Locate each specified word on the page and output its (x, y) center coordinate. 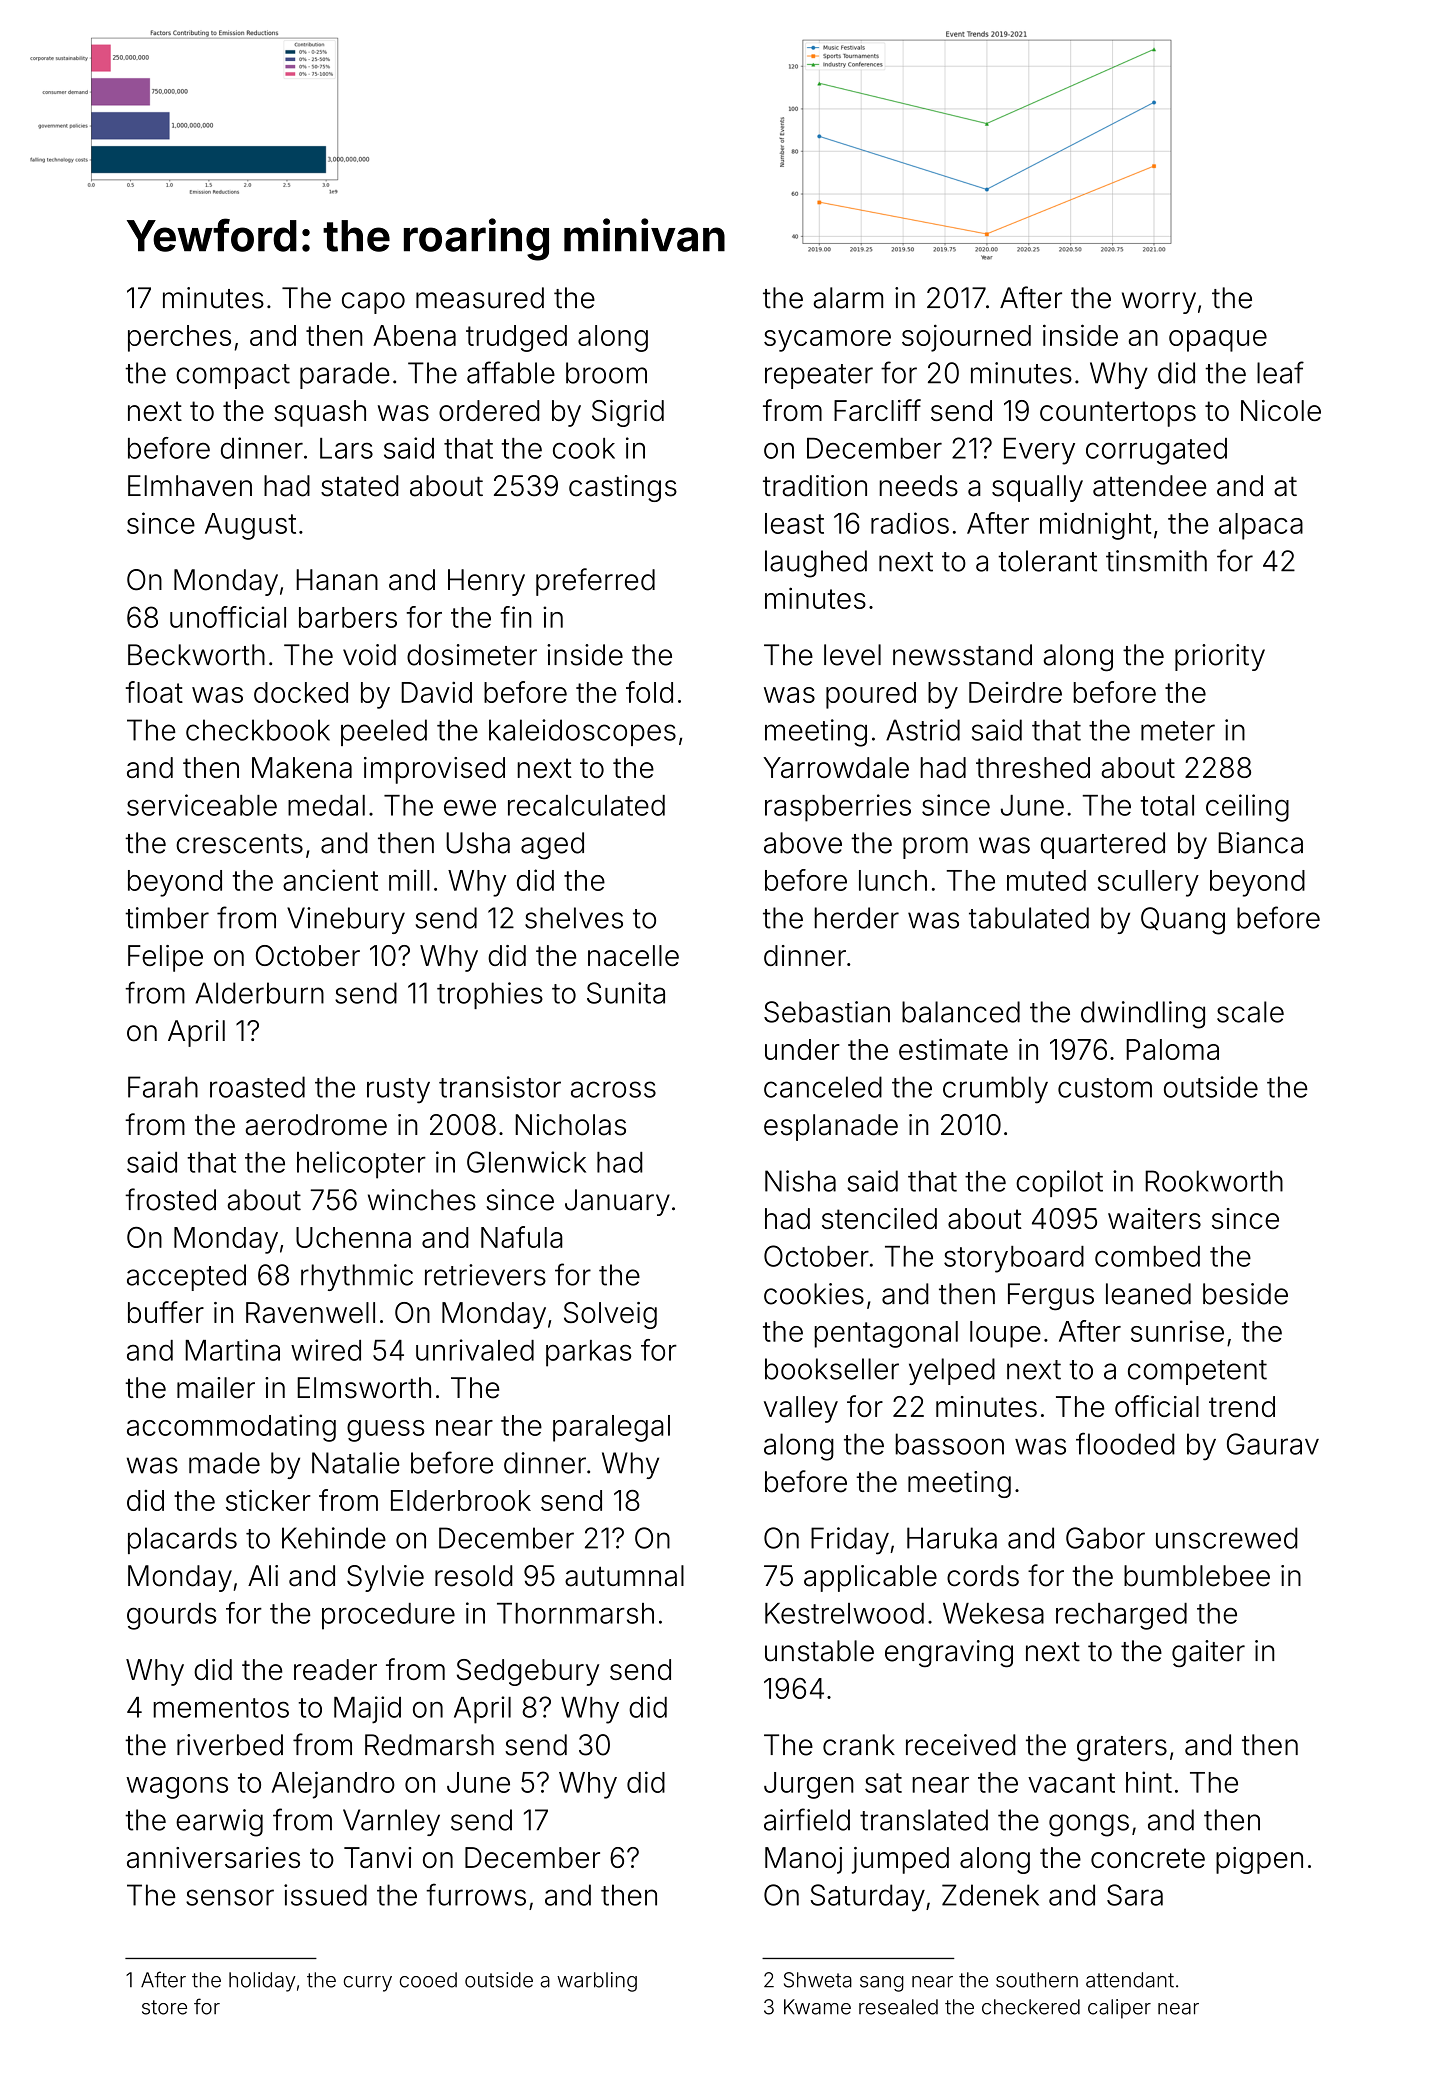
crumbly (995, 1090)
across (613, 1089)
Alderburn (259, 993)
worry (1159, 303)
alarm (848, 298)
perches (179, 338)
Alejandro (333, 1785)
